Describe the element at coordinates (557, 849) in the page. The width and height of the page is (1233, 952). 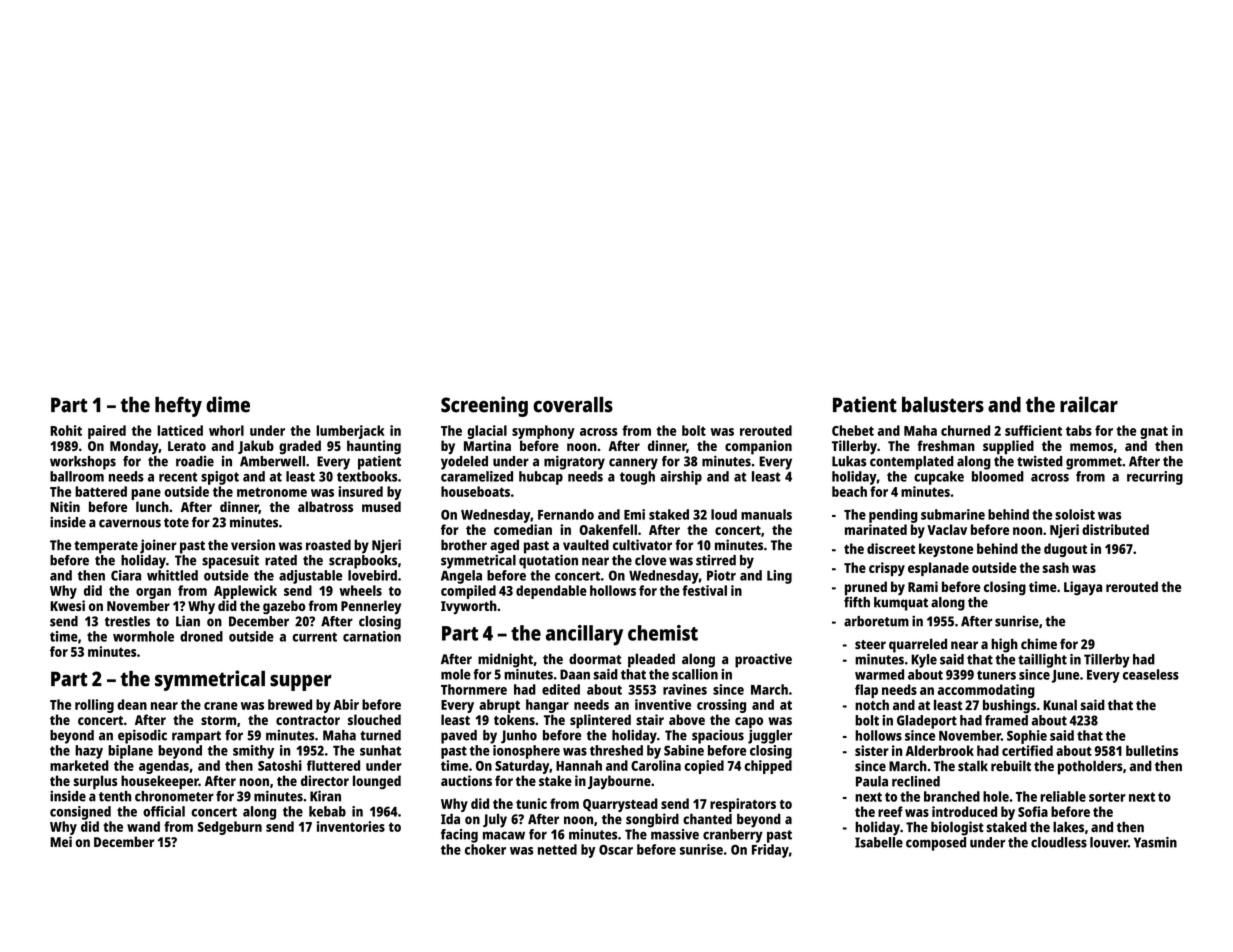
I see `netted` at that location.
